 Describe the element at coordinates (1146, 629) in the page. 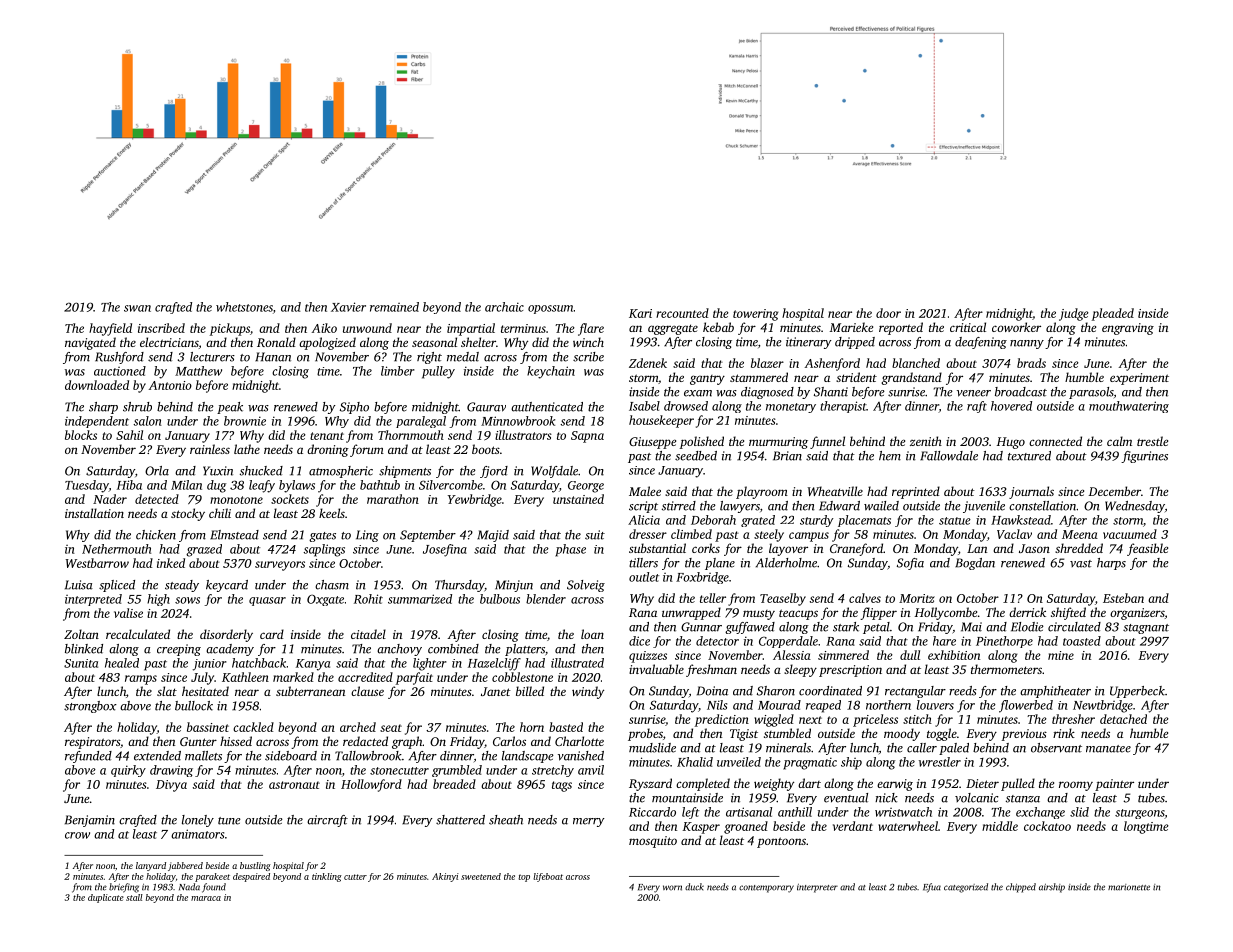

I see `stagnant` at that location.
